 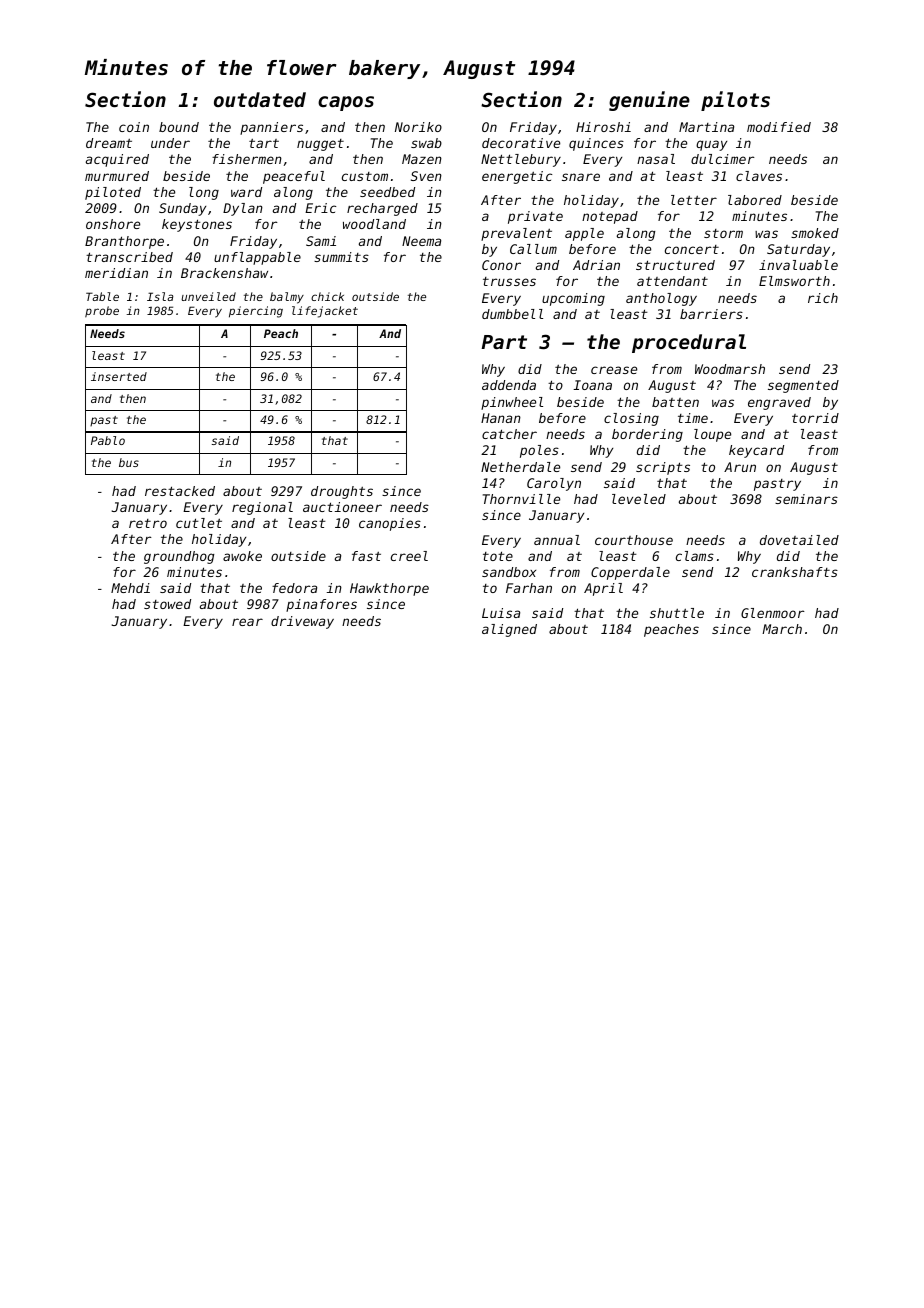 What do you see at coordinates (815, 233) in the screenshot?
I see `smoked` at bounding box center [815, 233].
